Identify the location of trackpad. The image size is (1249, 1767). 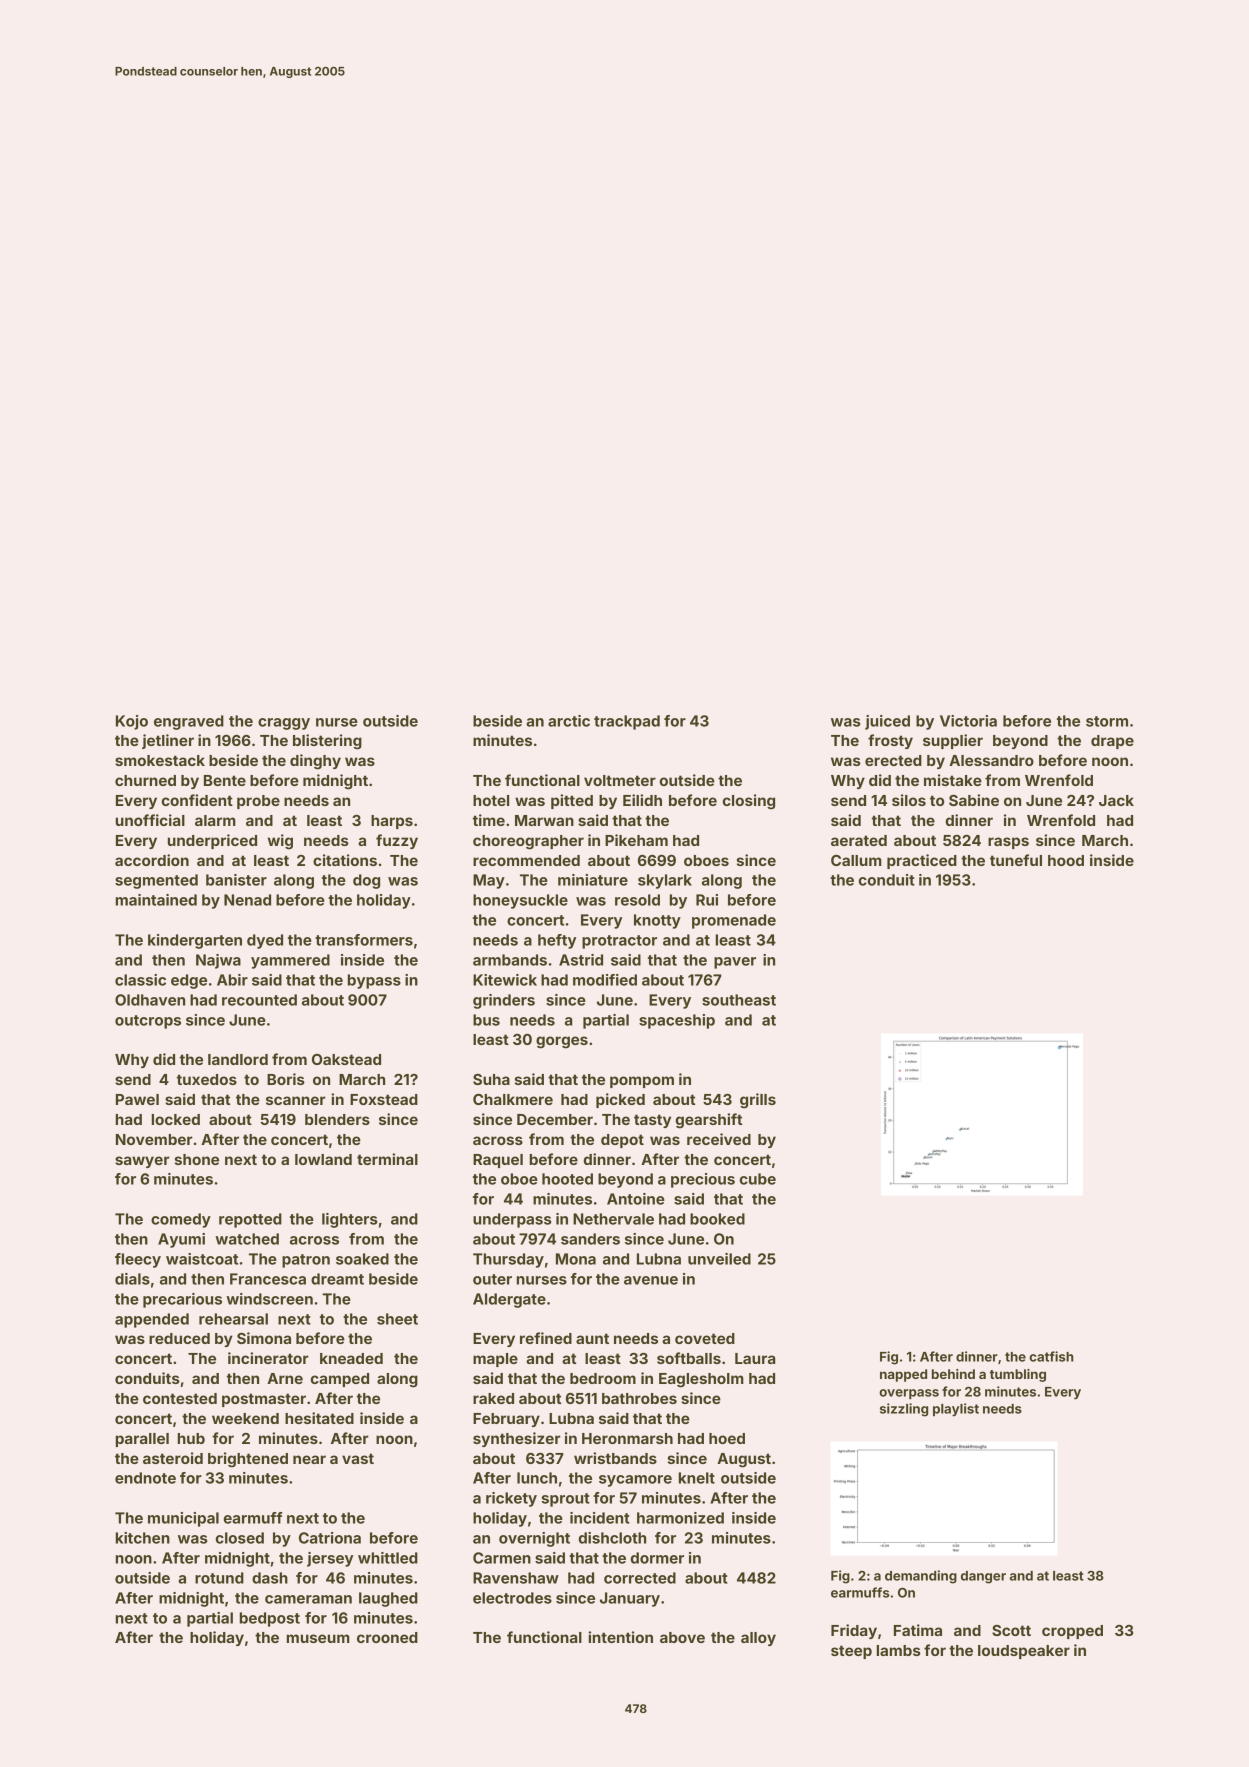
(627, 722).
